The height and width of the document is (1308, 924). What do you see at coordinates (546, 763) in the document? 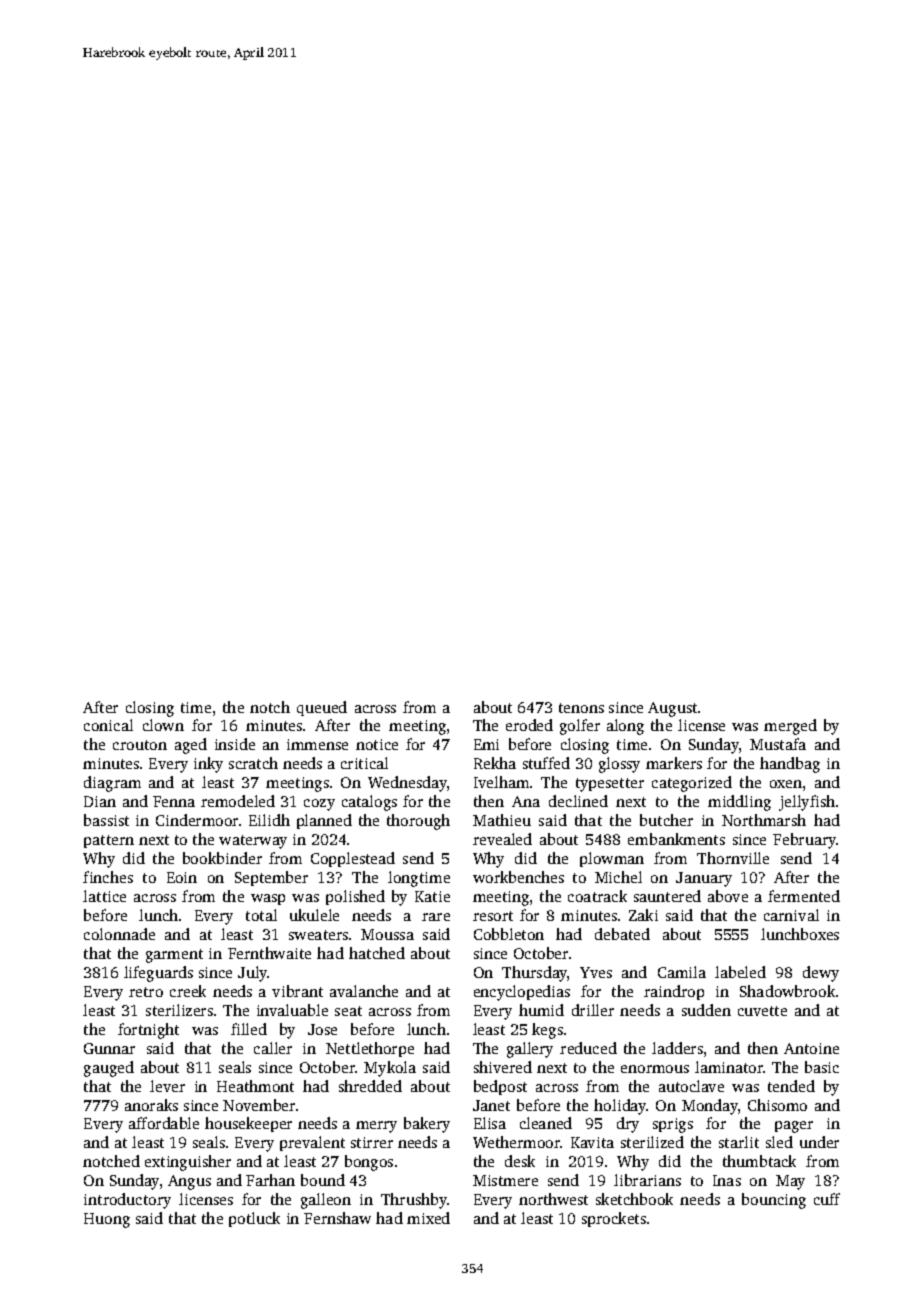
I see `stuffed` at bounding box center [546, 763].
